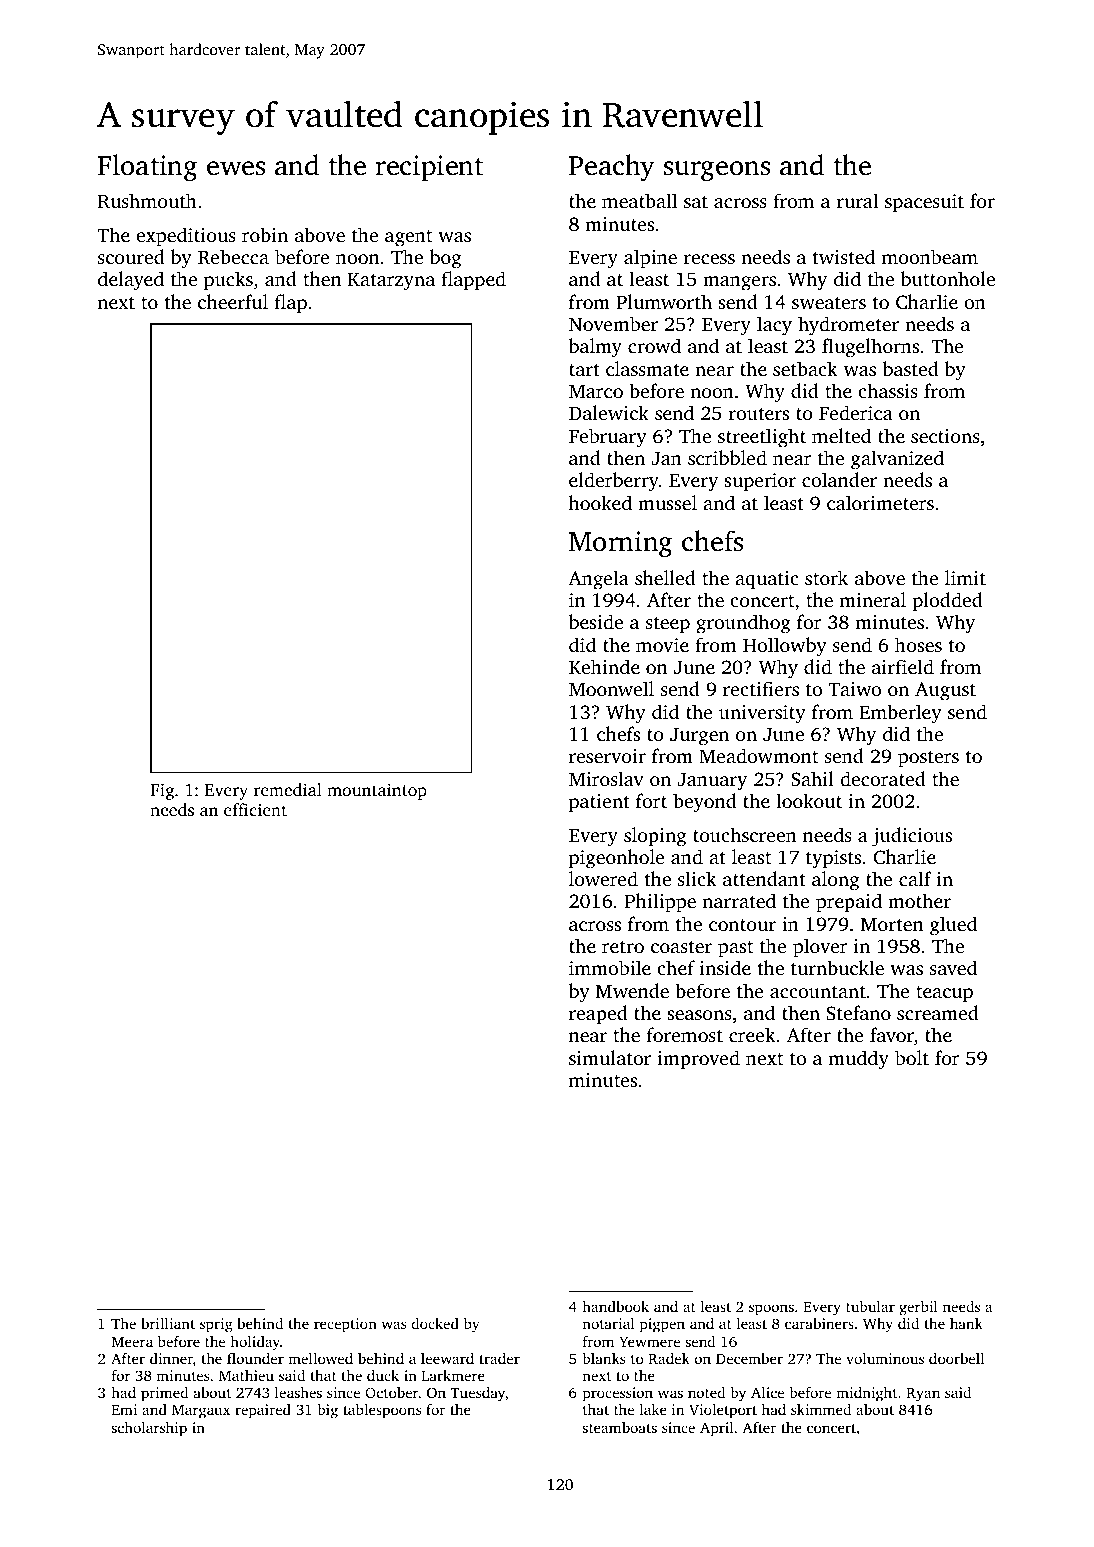 The height and width of the screenshot is (1547, 1094). I want to click on typists, so click(833, 859).
